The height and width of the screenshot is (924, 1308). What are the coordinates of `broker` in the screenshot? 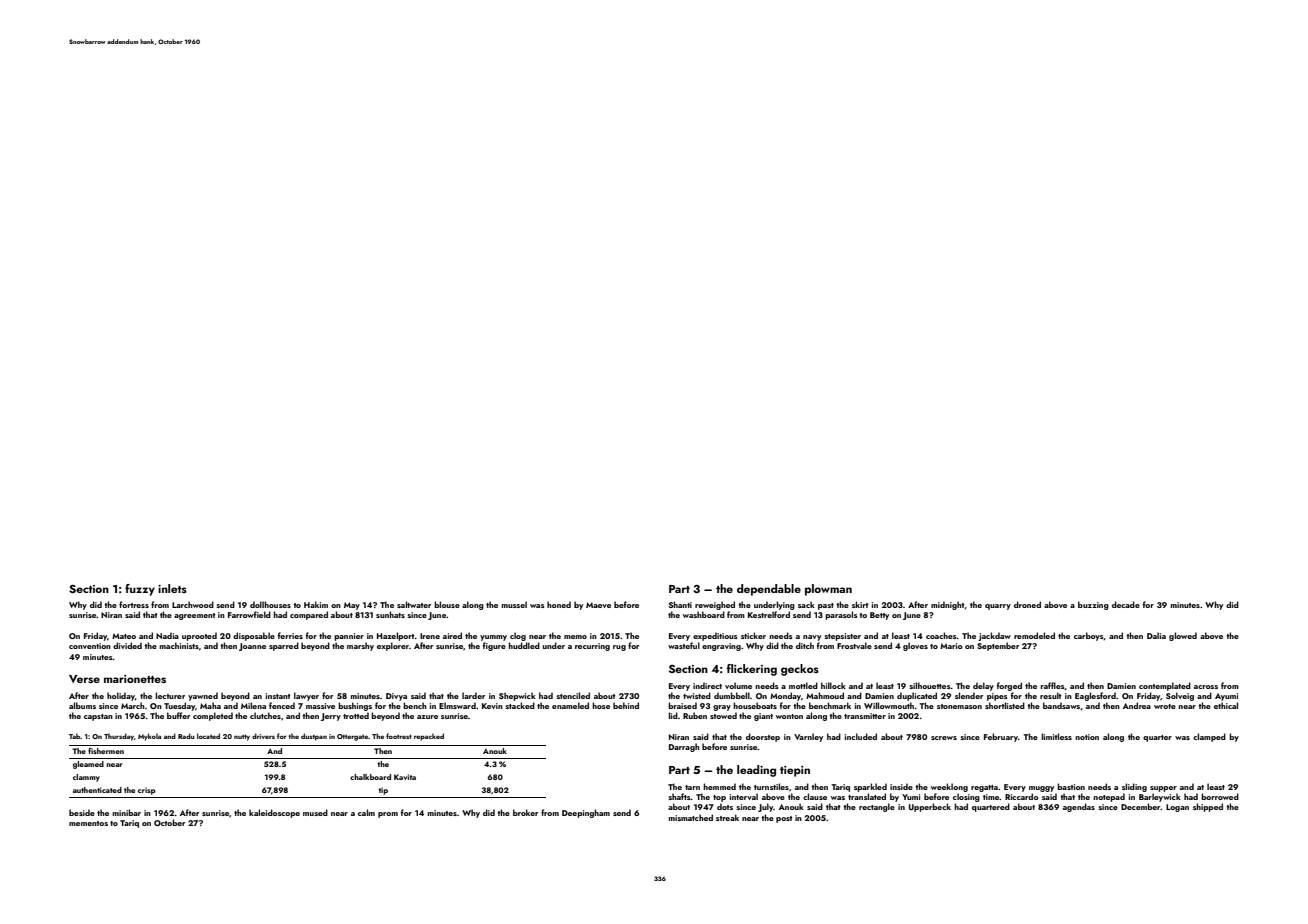 It's located at (525, 812).
